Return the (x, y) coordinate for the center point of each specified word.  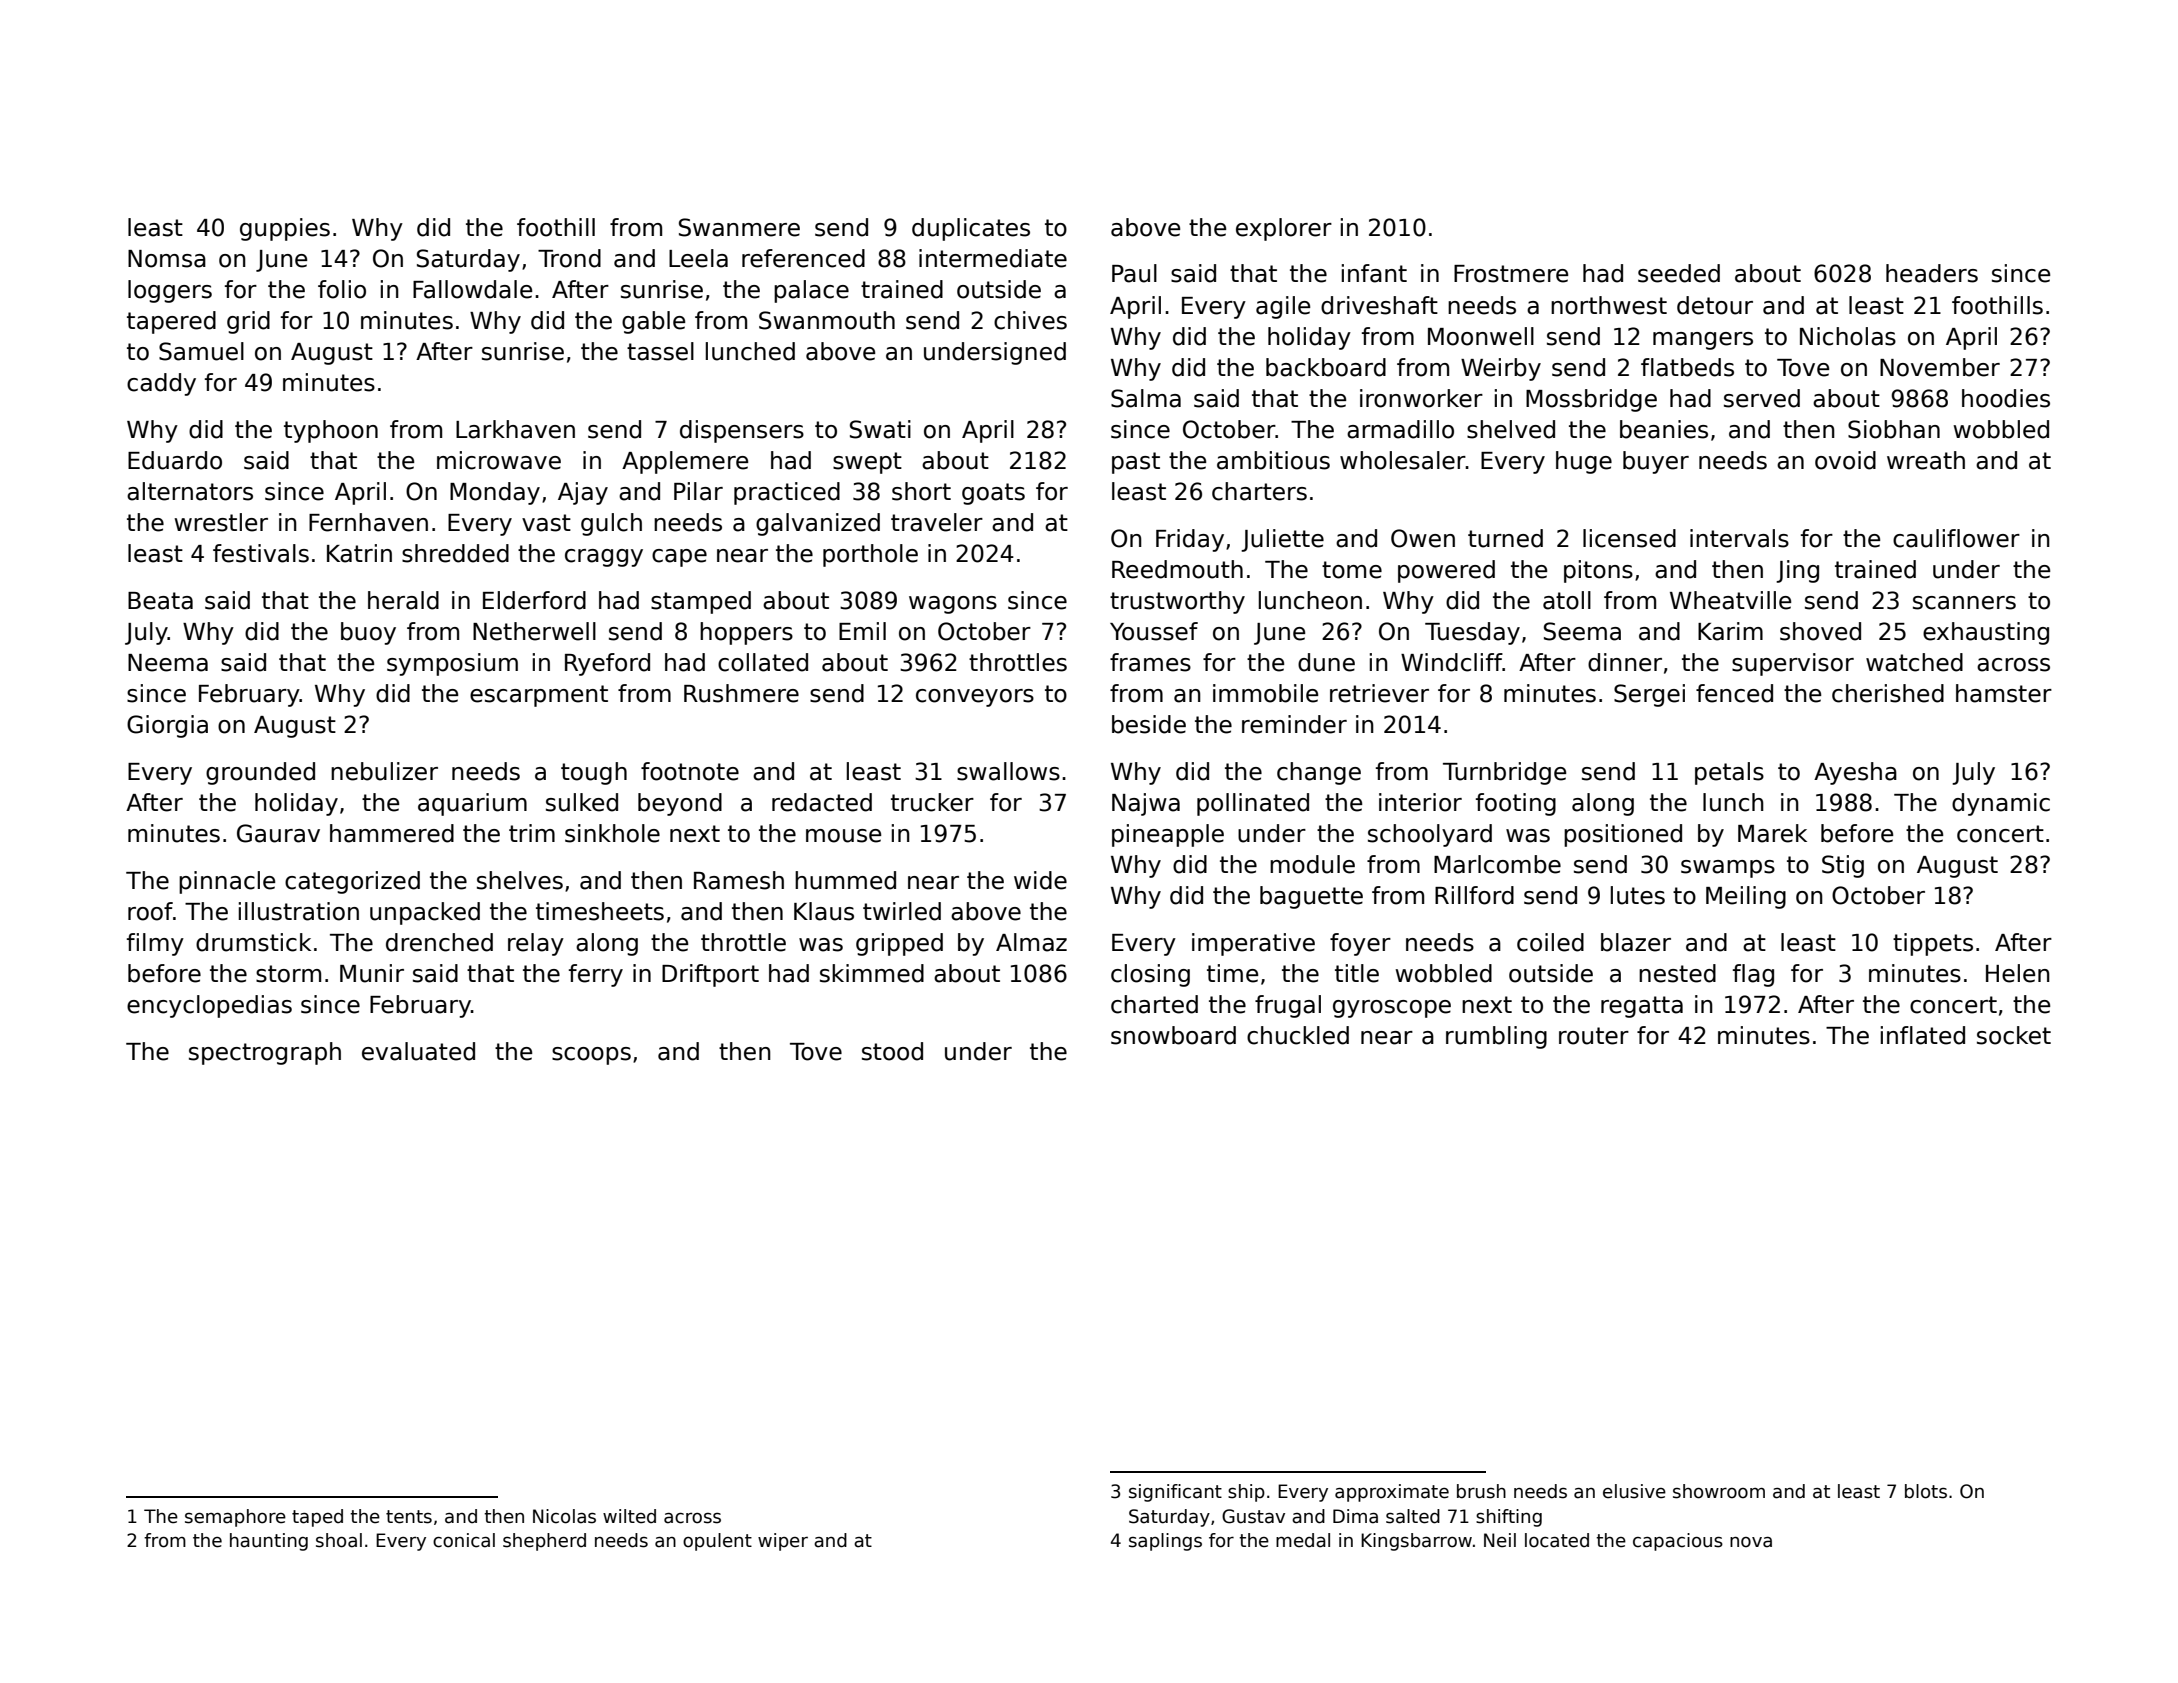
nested (1677, 973)
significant (1175, 1493)
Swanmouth (827, 320)
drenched (439, 942)
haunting (269, 1542)
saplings (1165, 1542)
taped (317, 1518)
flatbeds (1687, 367)
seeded (1679, 273)
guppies (285, 229)
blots (1926, 1491)
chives (1030, 320)
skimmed (872, 973)
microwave (499, 460)
